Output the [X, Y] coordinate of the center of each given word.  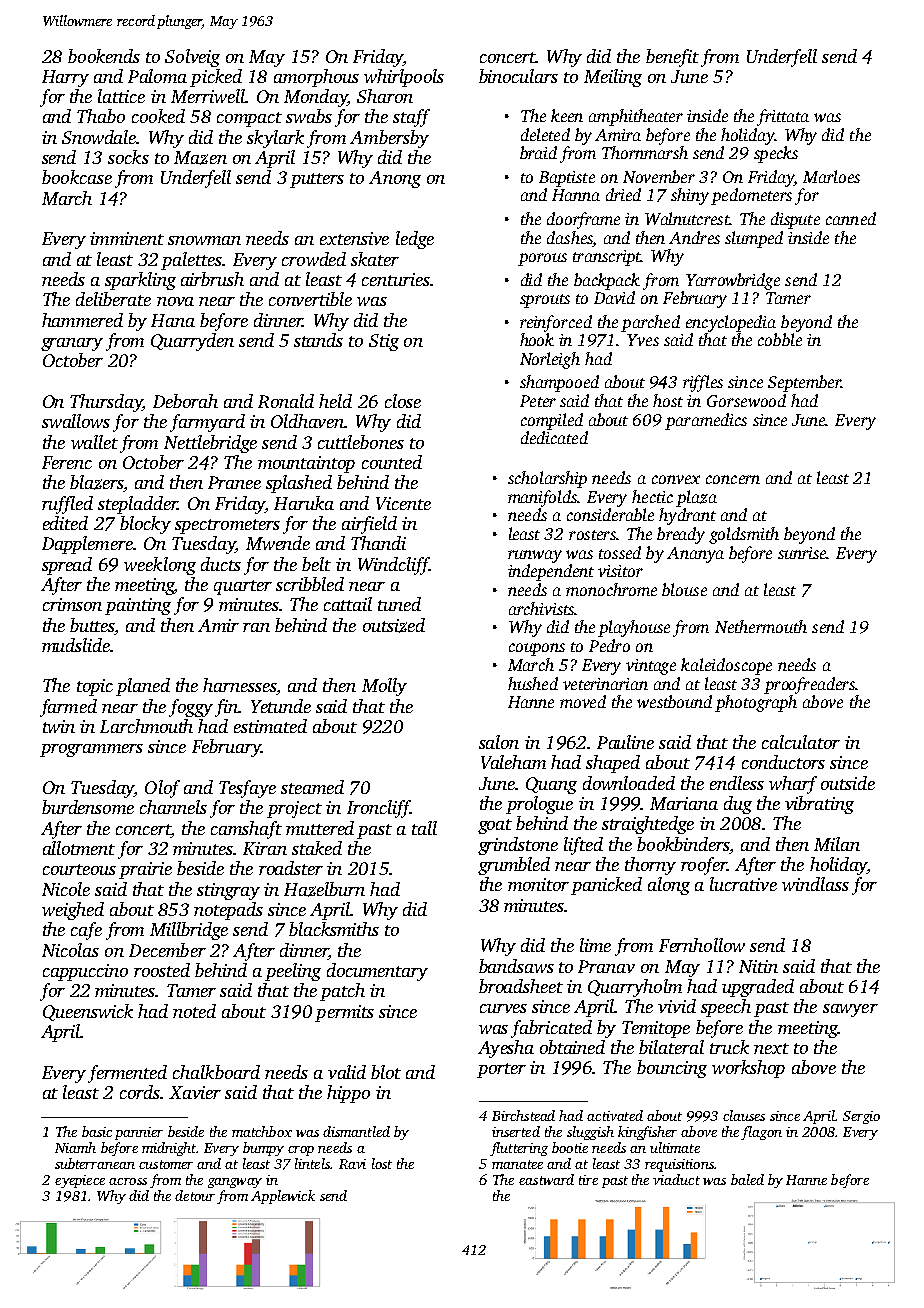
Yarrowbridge [733, 281]
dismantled [356, 1131]
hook [537, 339]
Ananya [695, 555]
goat [495, 826]
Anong [395, 179]
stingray [228, 891]
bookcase [77, 177]
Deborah [185, 401]
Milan [837, 844]
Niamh [75, 1147]
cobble [780, 339]
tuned [399, 604]
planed [143, 687]
